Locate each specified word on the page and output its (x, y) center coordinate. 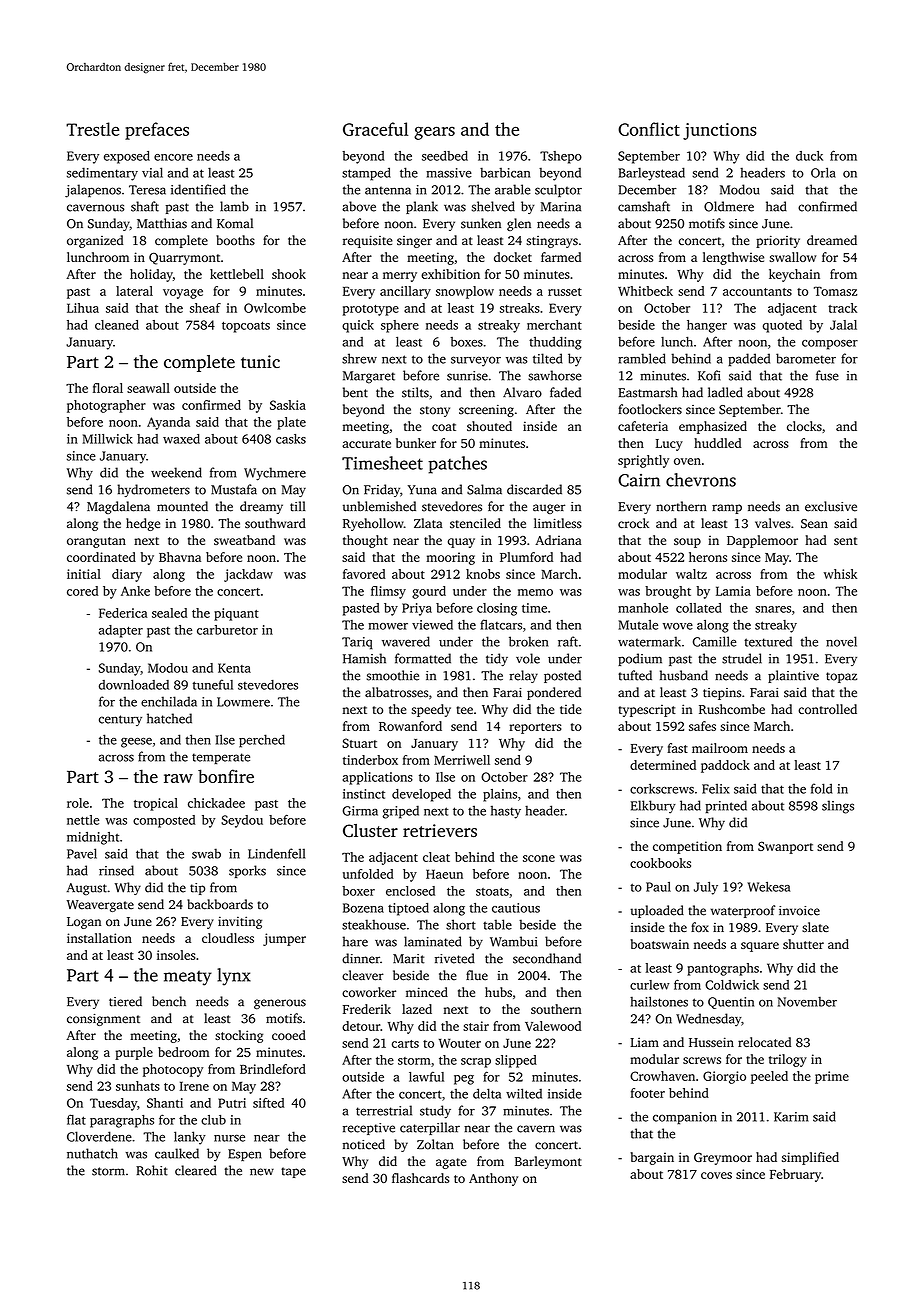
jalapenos (93, 191)
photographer (106, 406)
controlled (827, 709)
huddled (717, 443)
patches (457, 465)
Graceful (375, 129)
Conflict (649, 129)
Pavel (82, 853)
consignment (103, 1020)
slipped (516, 1061)
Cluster (370, 831)
